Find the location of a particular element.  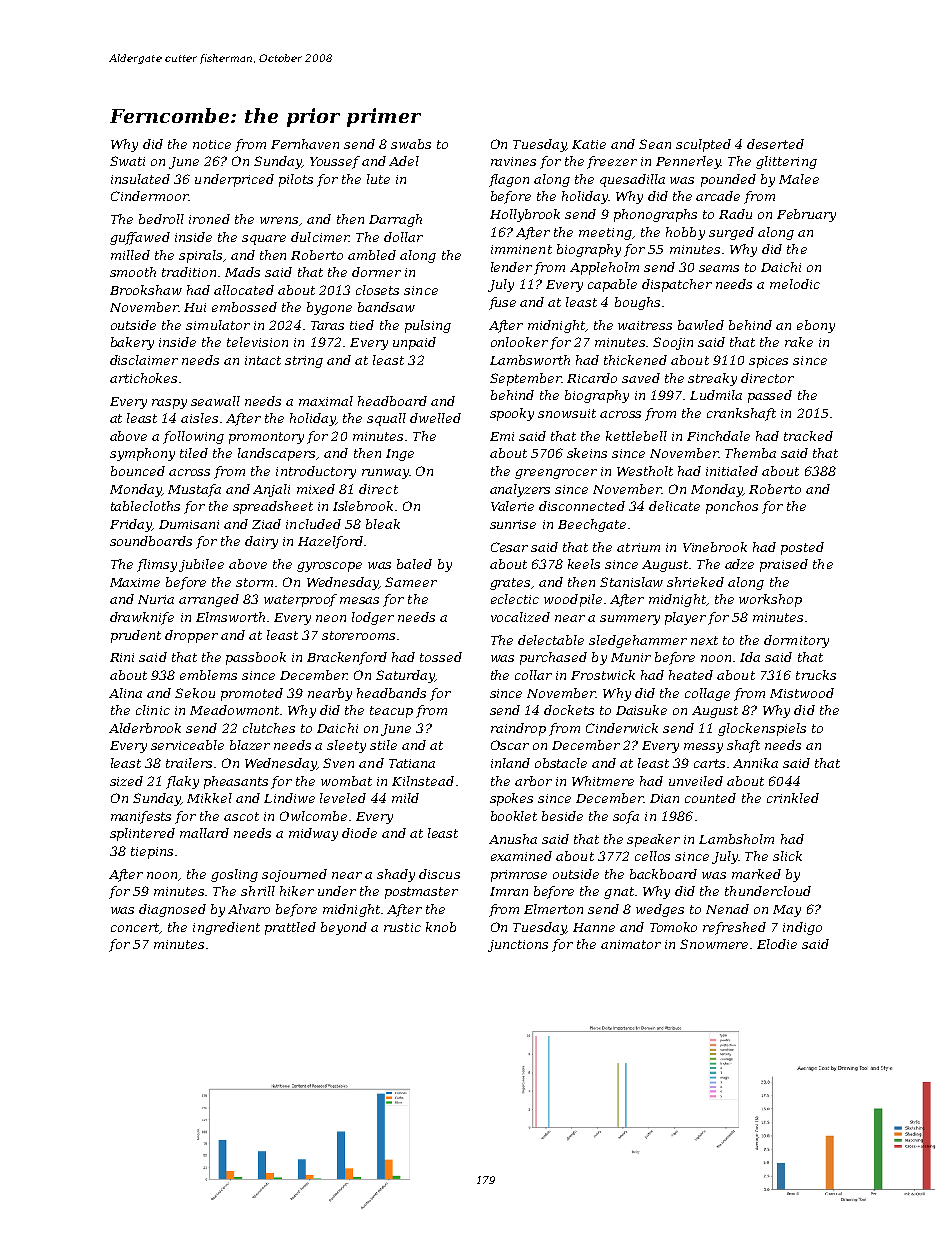

rustic is located at coordinates (402, 927).
